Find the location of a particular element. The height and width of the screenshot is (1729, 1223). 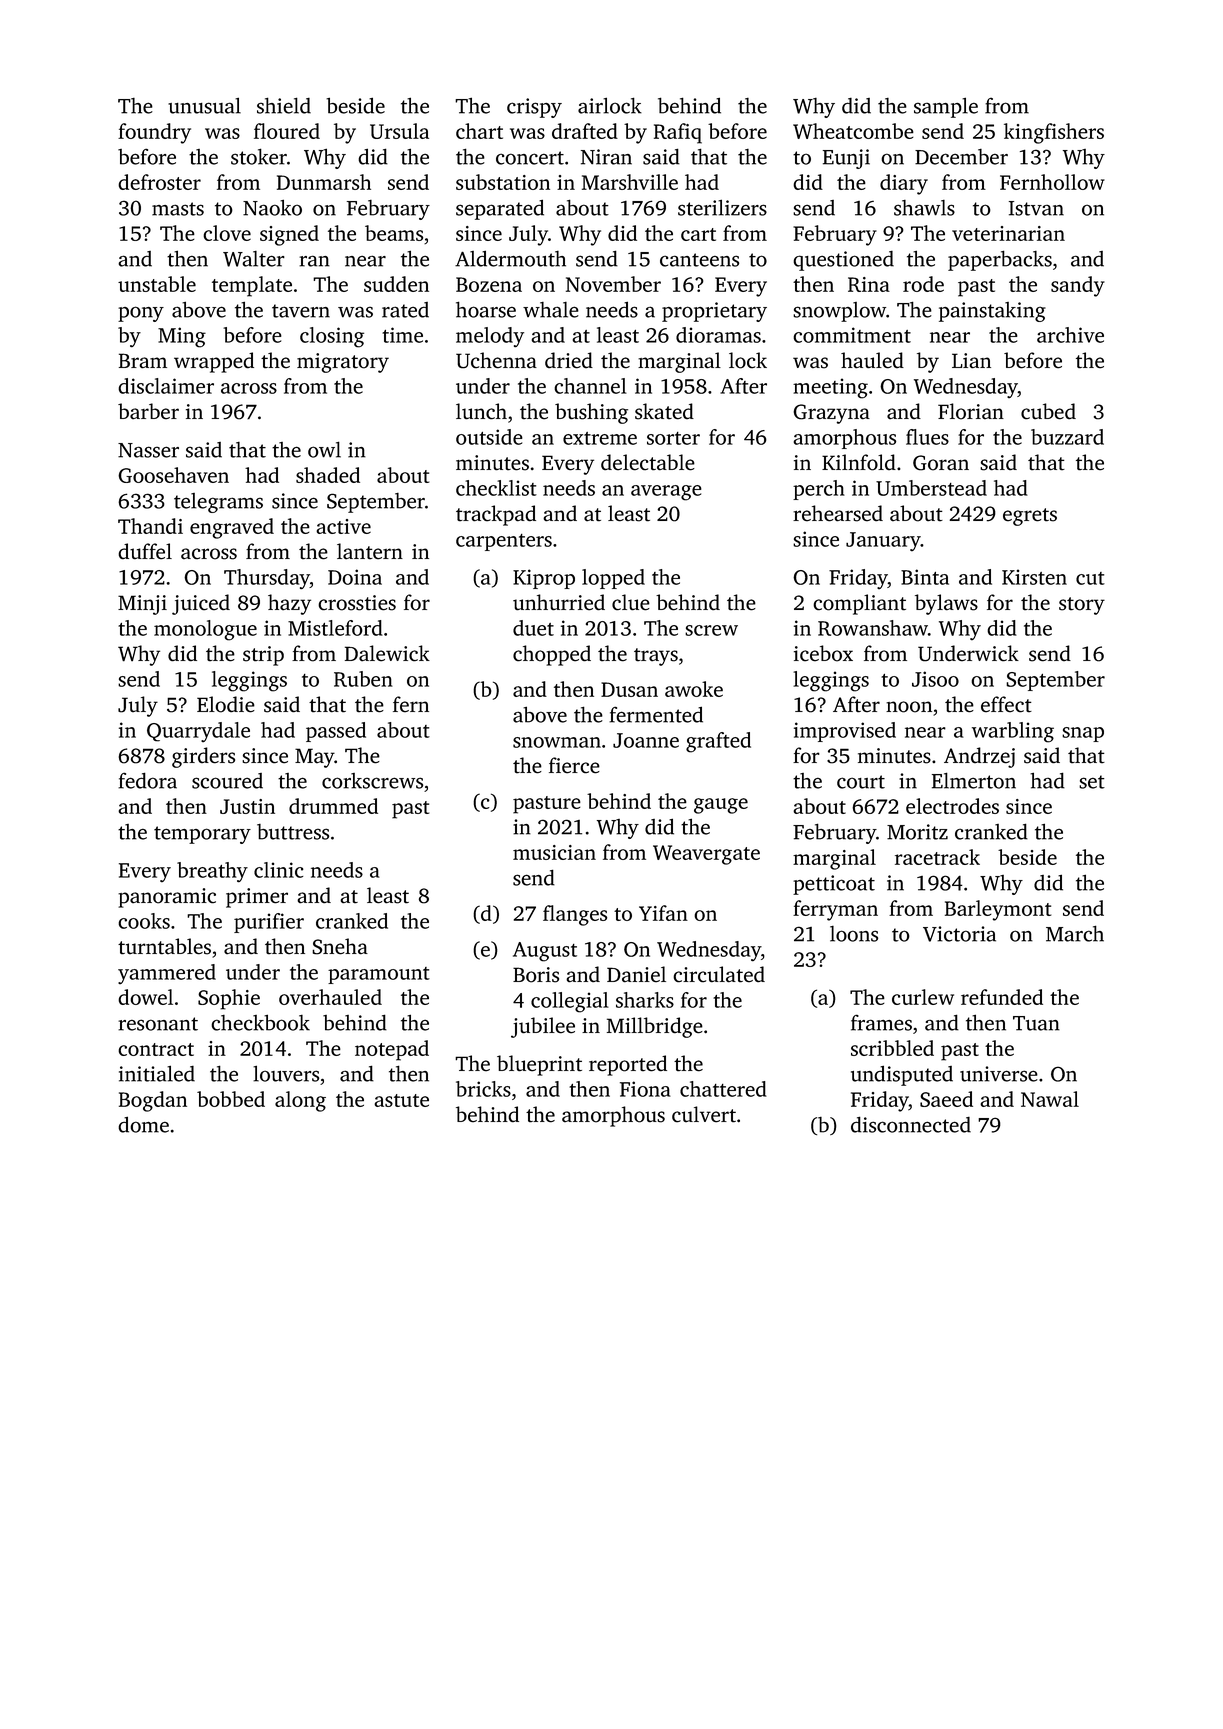

along is located at coordinates (300, 1101).
